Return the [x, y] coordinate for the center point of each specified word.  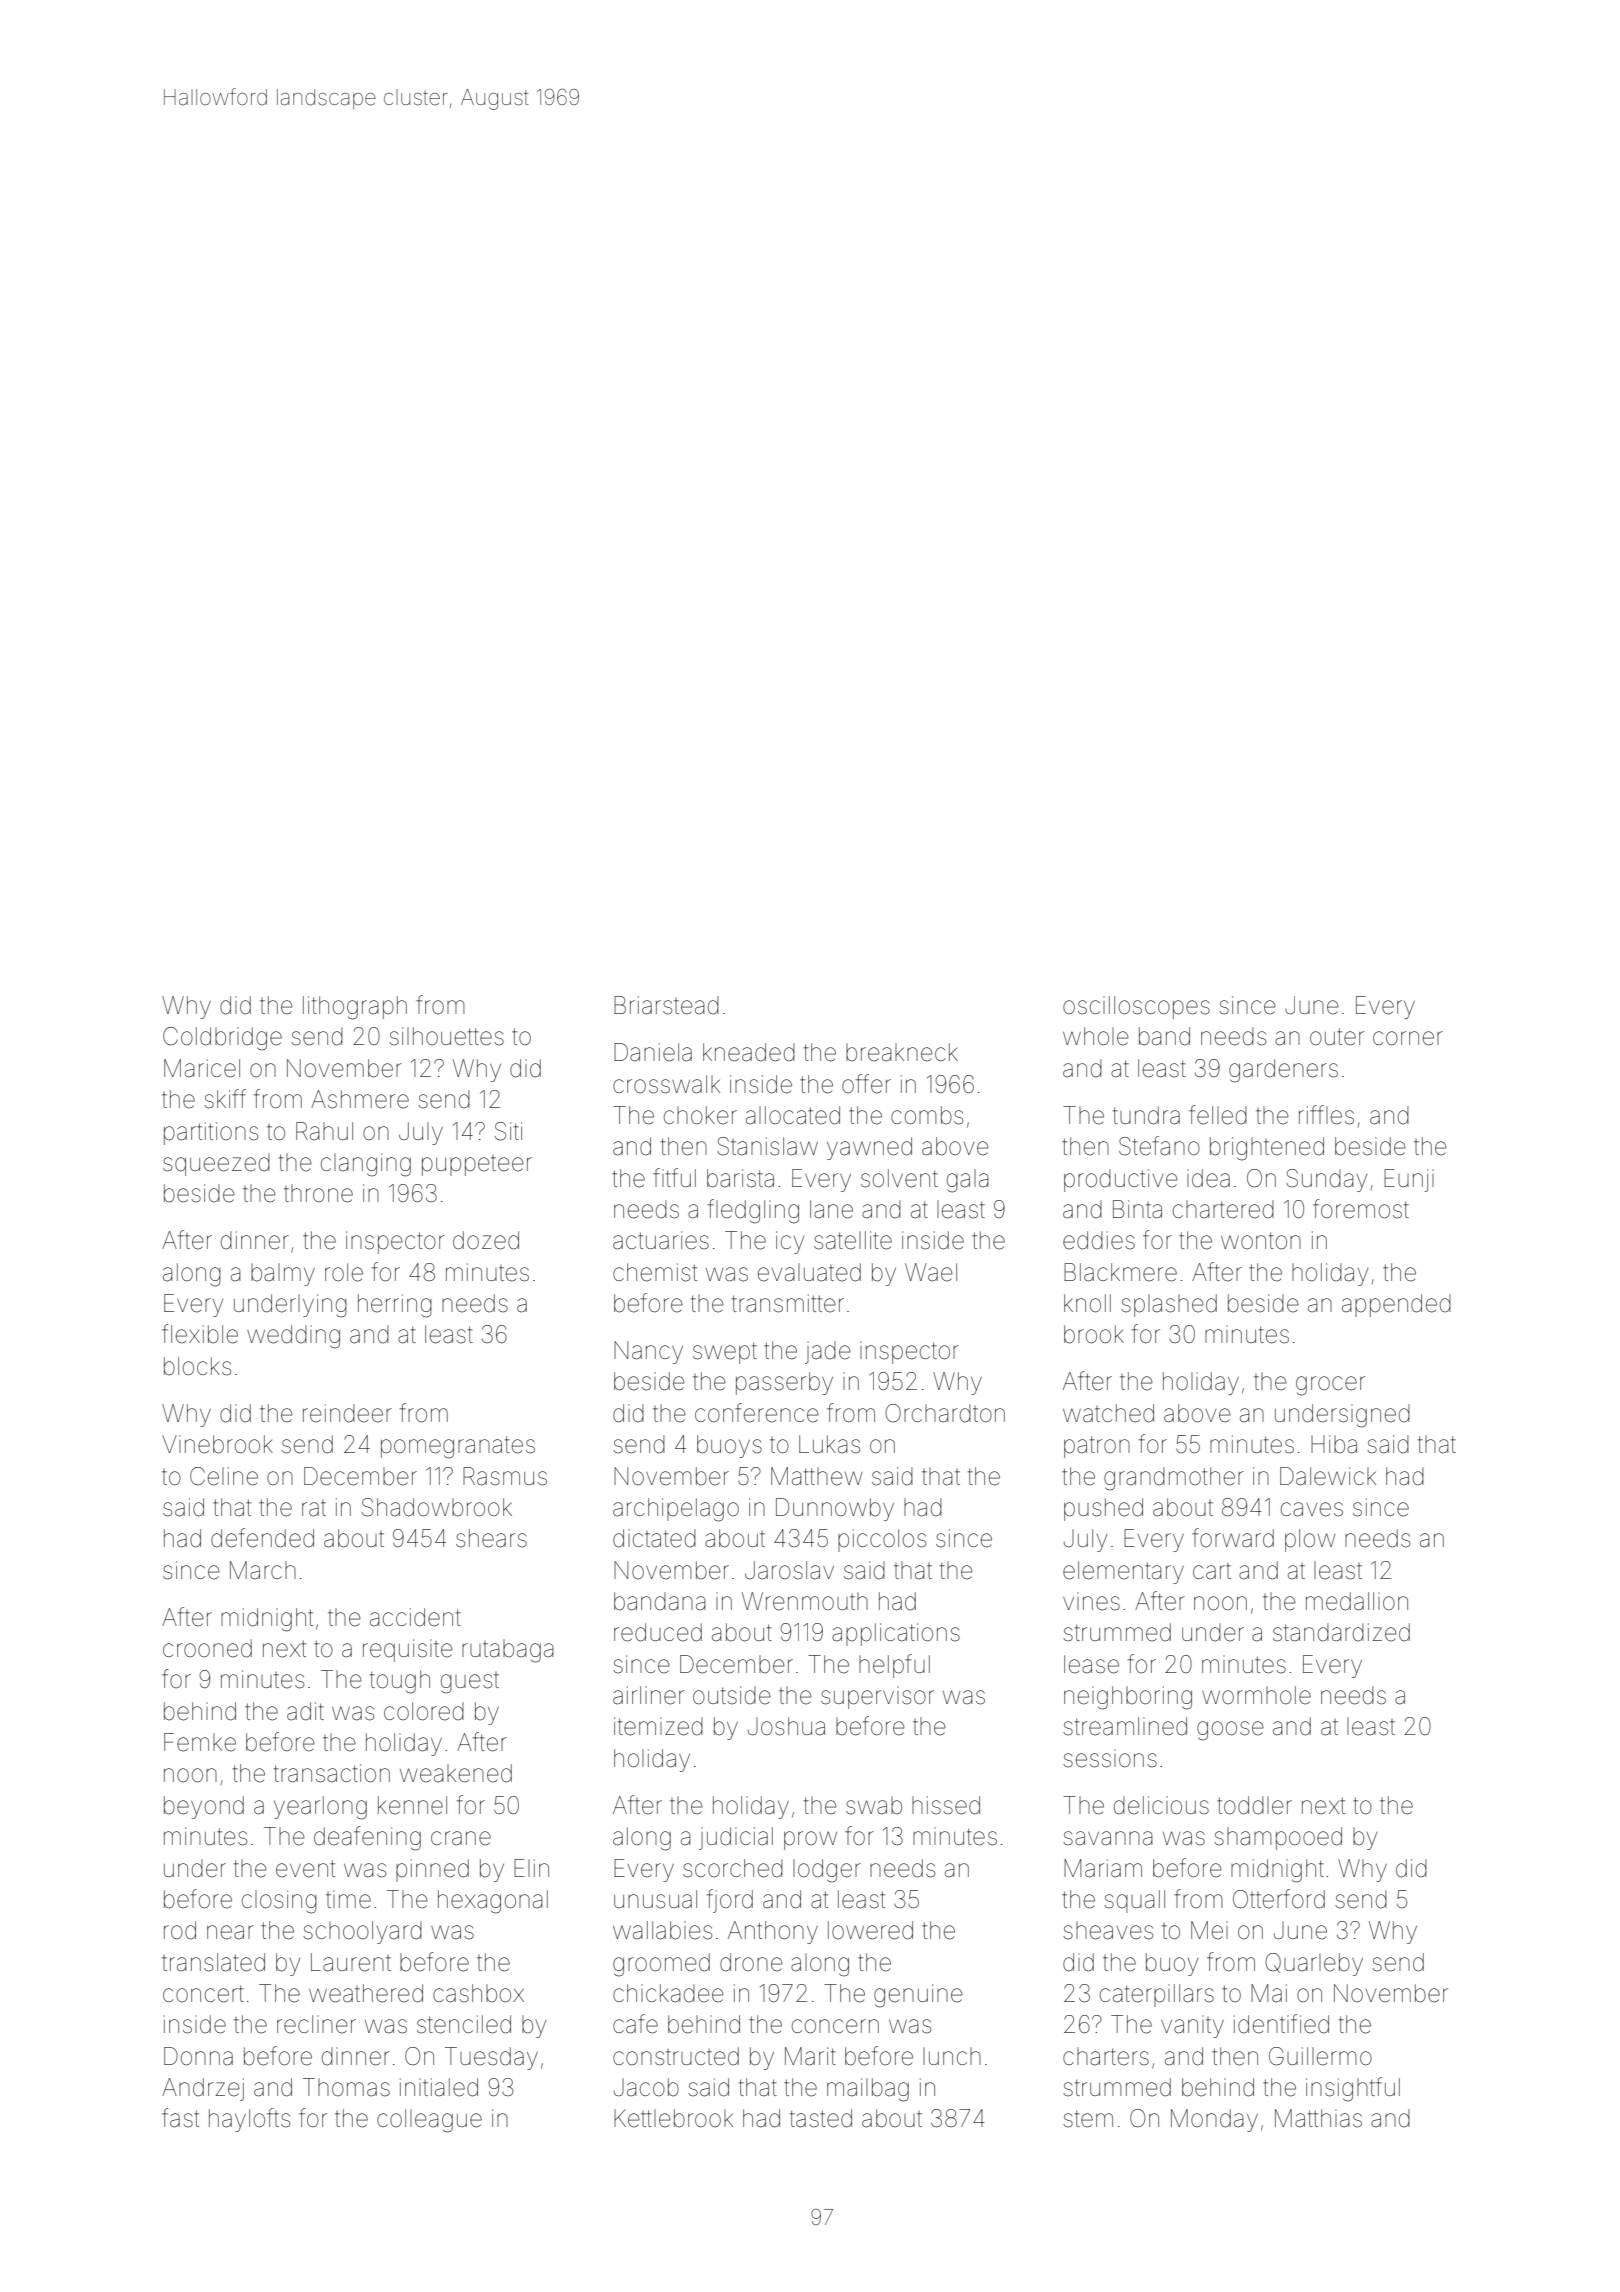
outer [1337, 1037]
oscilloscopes [1136, 1007]
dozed [486, 1240]
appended [1396, 1305]
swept [725, 1353]
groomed [661, 1965]
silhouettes [446, 1036]
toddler [1254, 1805]
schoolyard [362, 1932]
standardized [1341, 1632]
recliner [316, 2024]
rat [314, 1508]
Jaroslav [789, 1570]
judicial [736, 1838]
